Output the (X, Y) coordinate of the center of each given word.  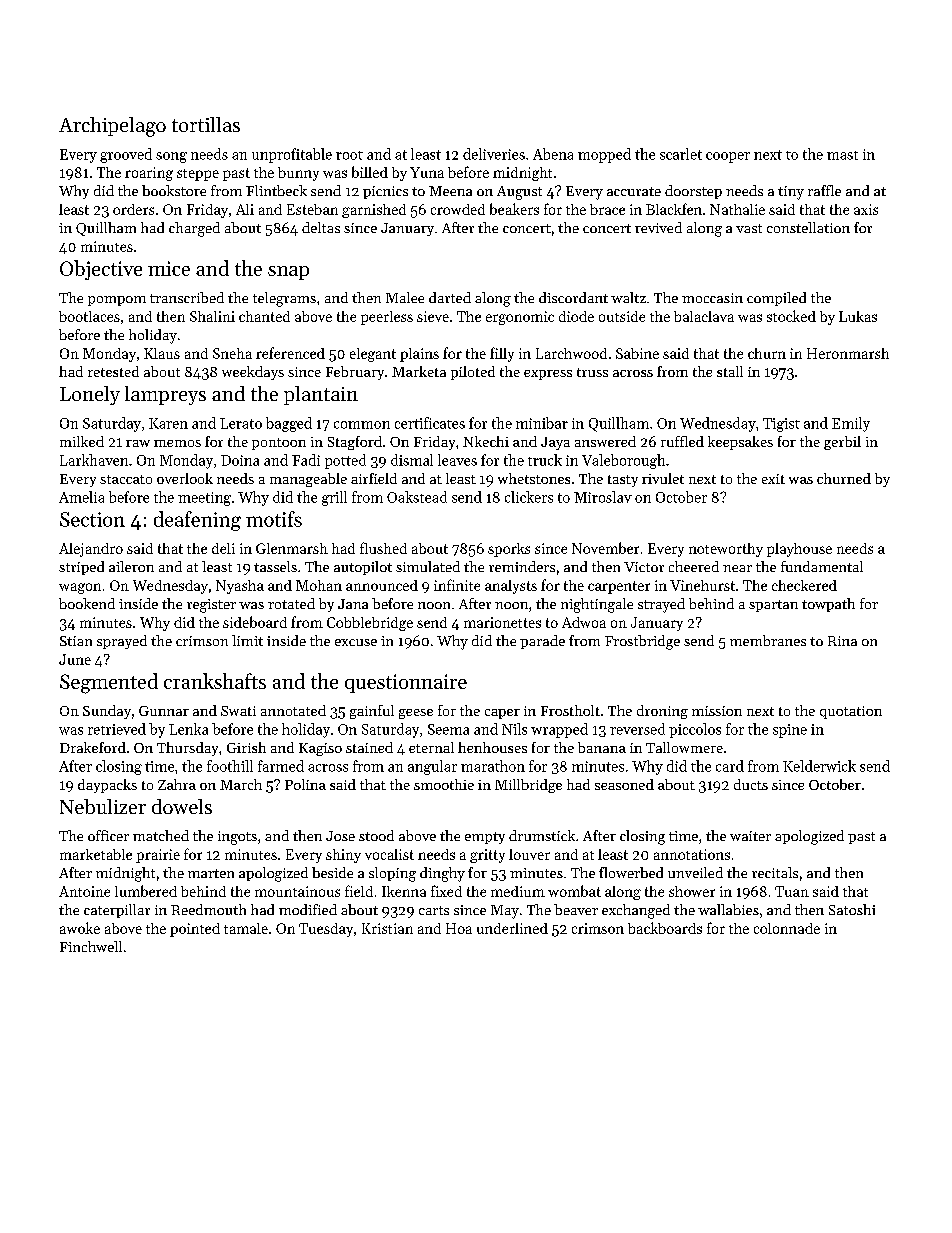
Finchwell (91, 946)
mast (842, 155)
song (171, 157)
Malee (405, 297)
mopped (604, 155)
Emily (851, 424)
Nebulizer (103, 806)
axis (866, 209)
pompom (117, 301)
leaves (457, 460)
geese (416, 714)
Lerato (241, 423)
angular (432, 767)
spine (790, 731)
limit (247, 640)
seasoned (624, 784)
